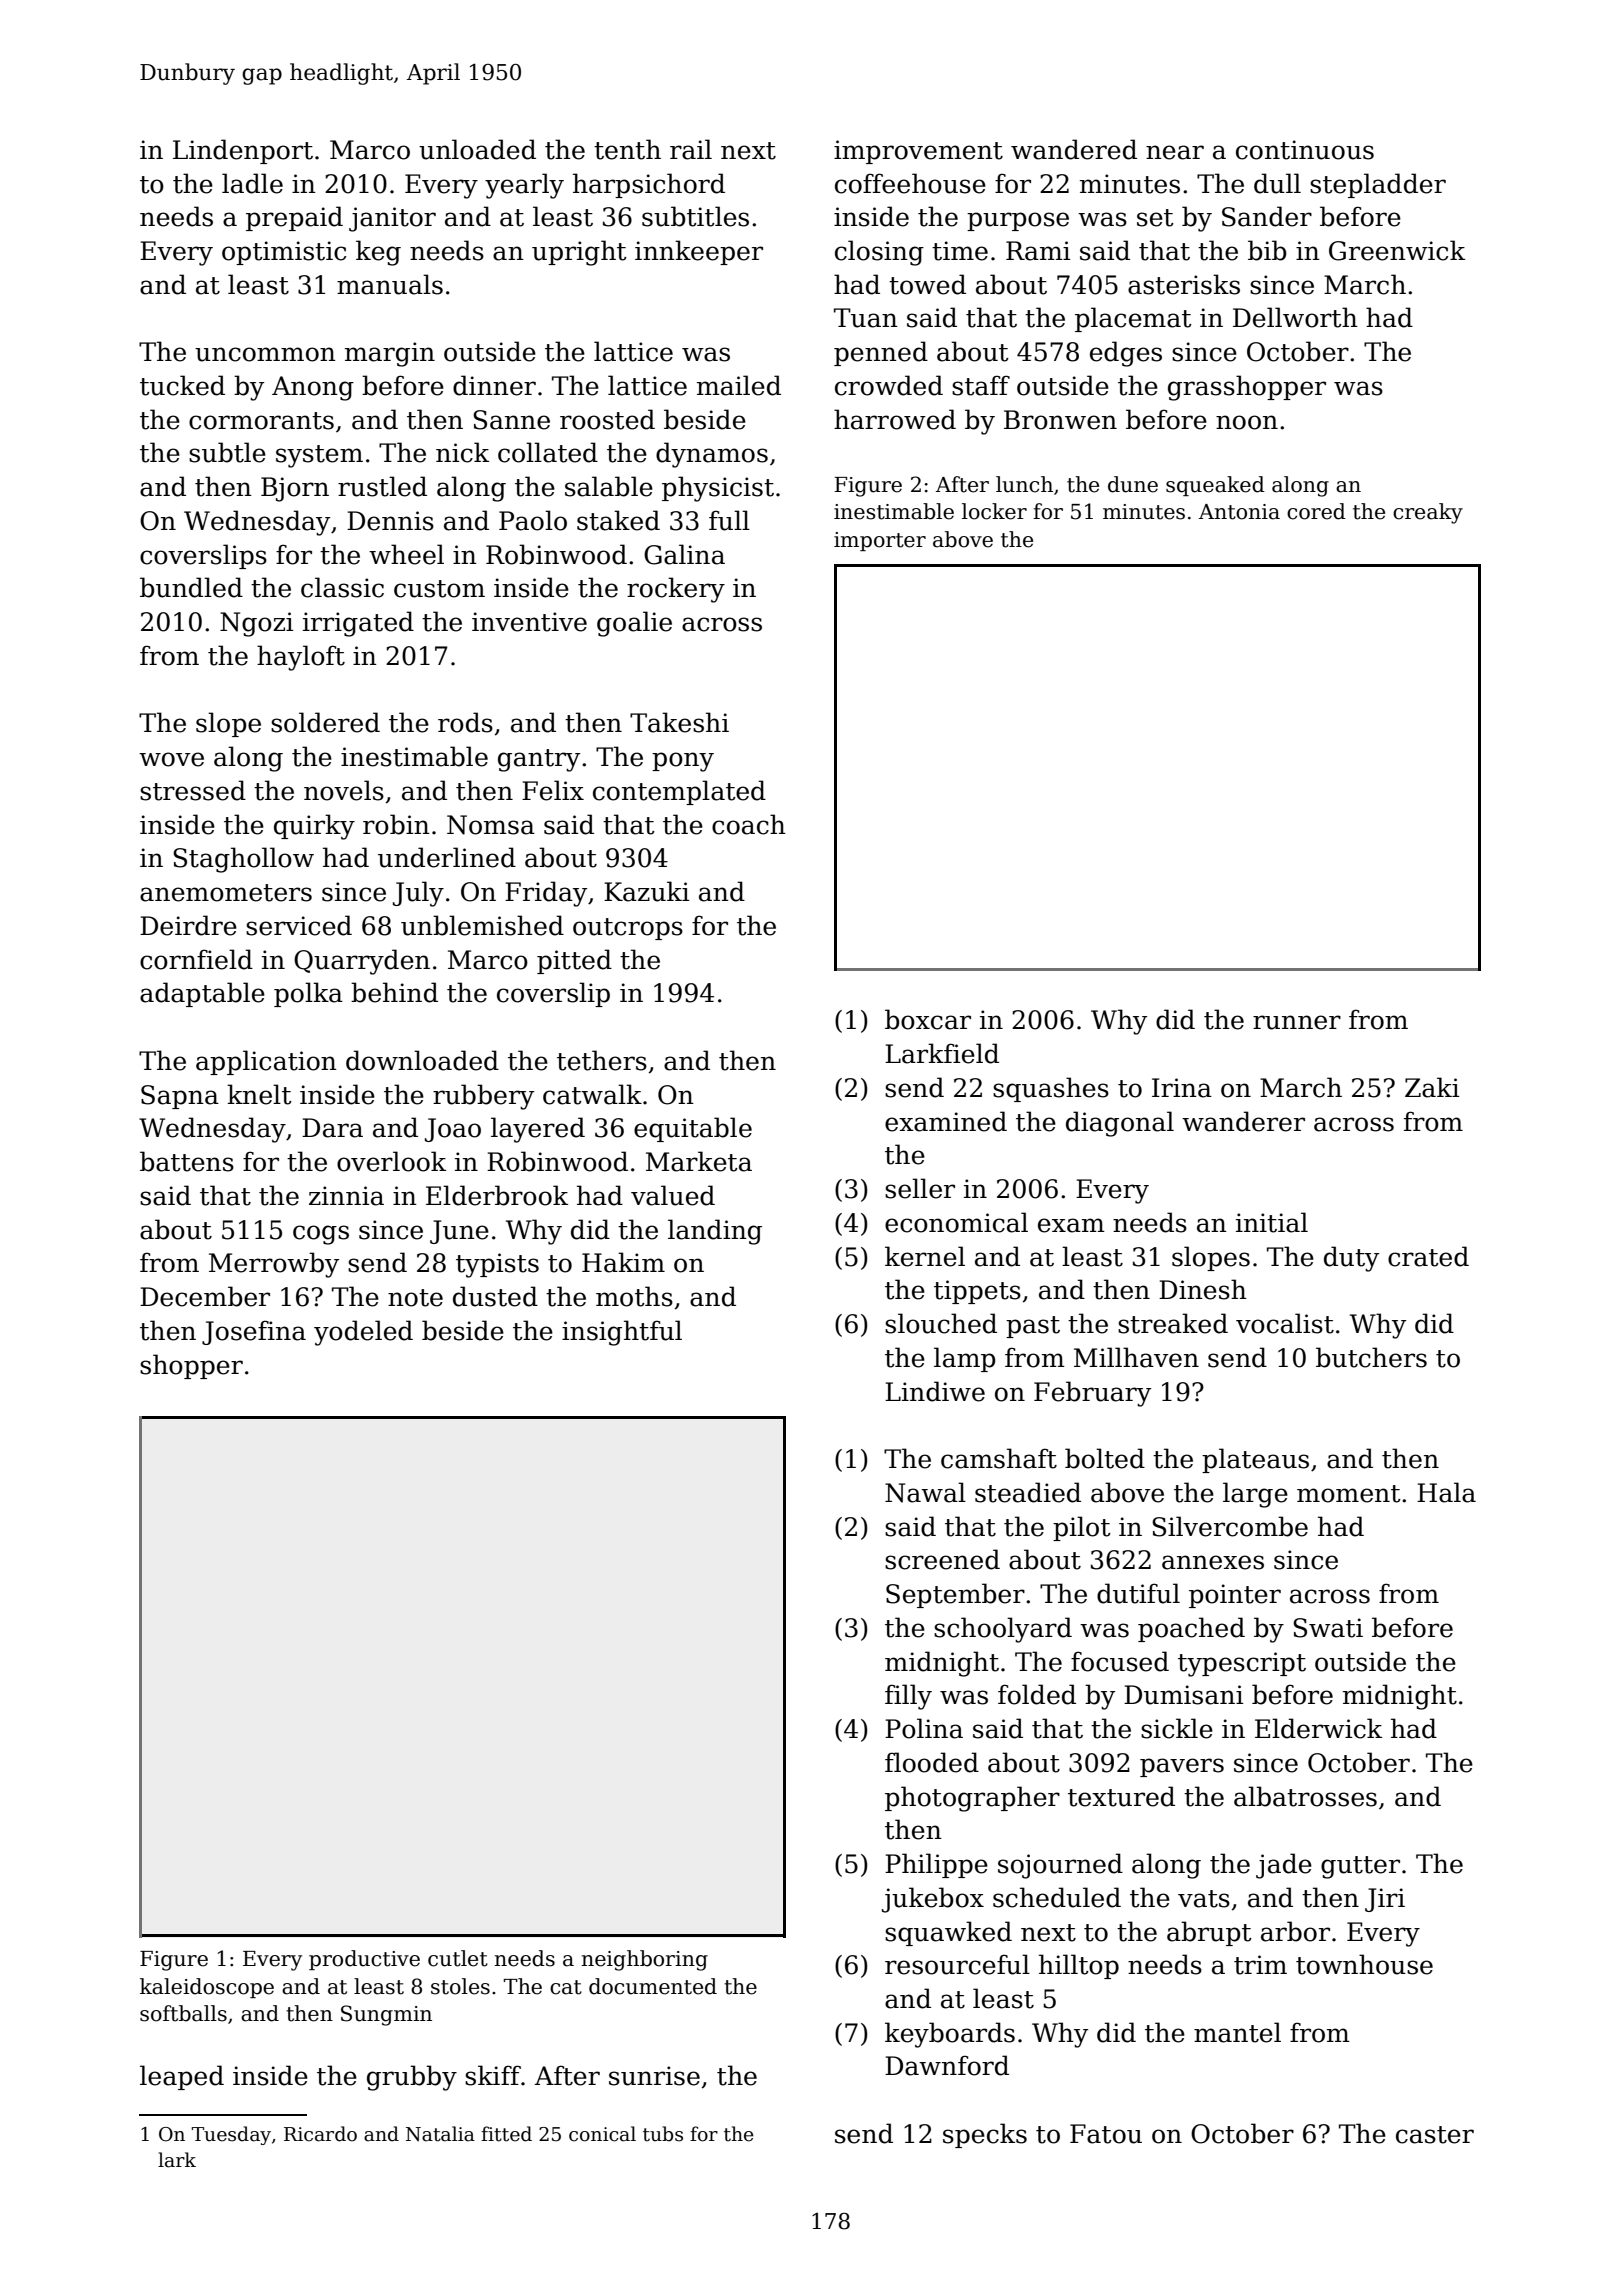  I want to click on rail, so click(691, 149).
